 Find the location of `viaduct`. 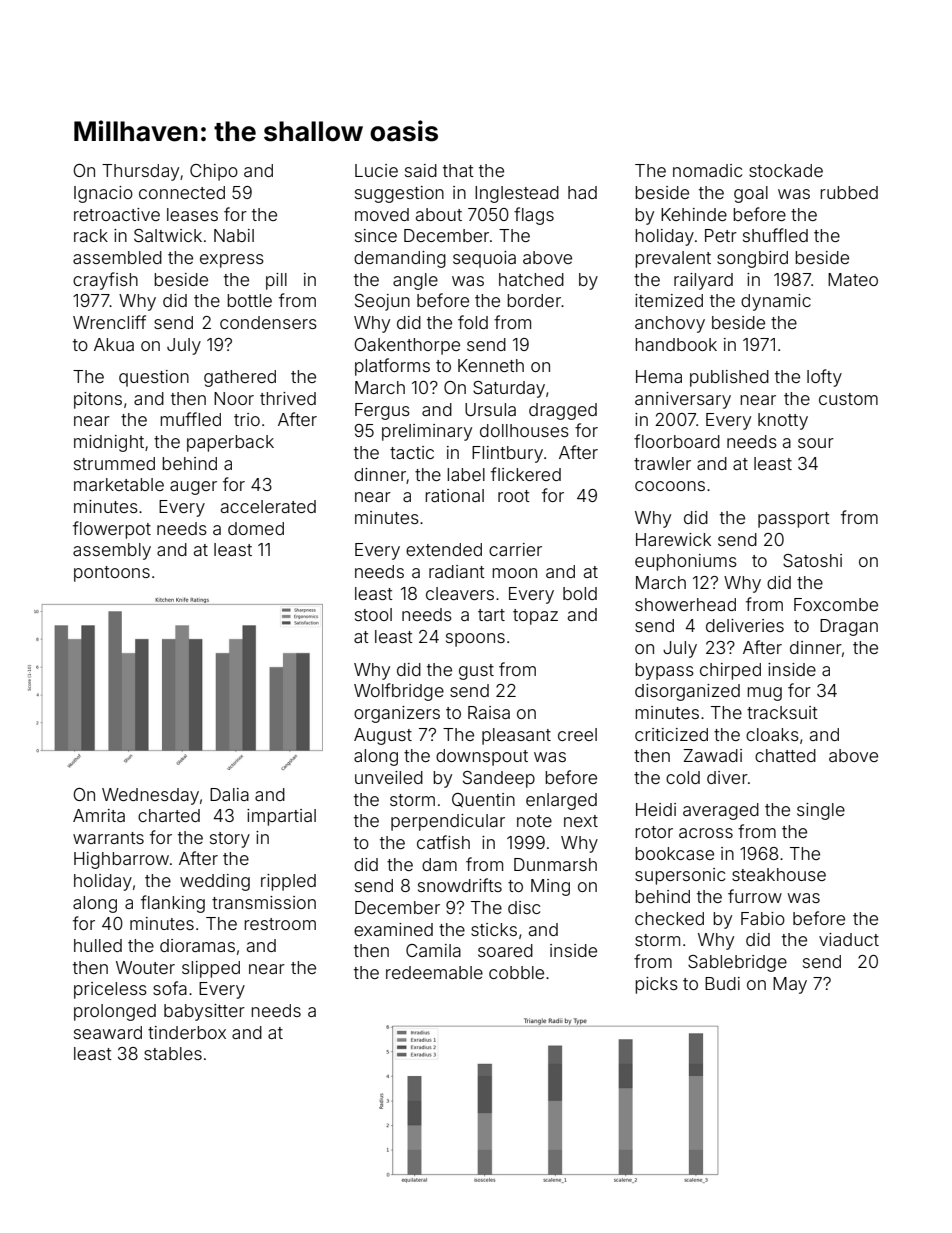

viaduct is located at coordinates (849, 939).
